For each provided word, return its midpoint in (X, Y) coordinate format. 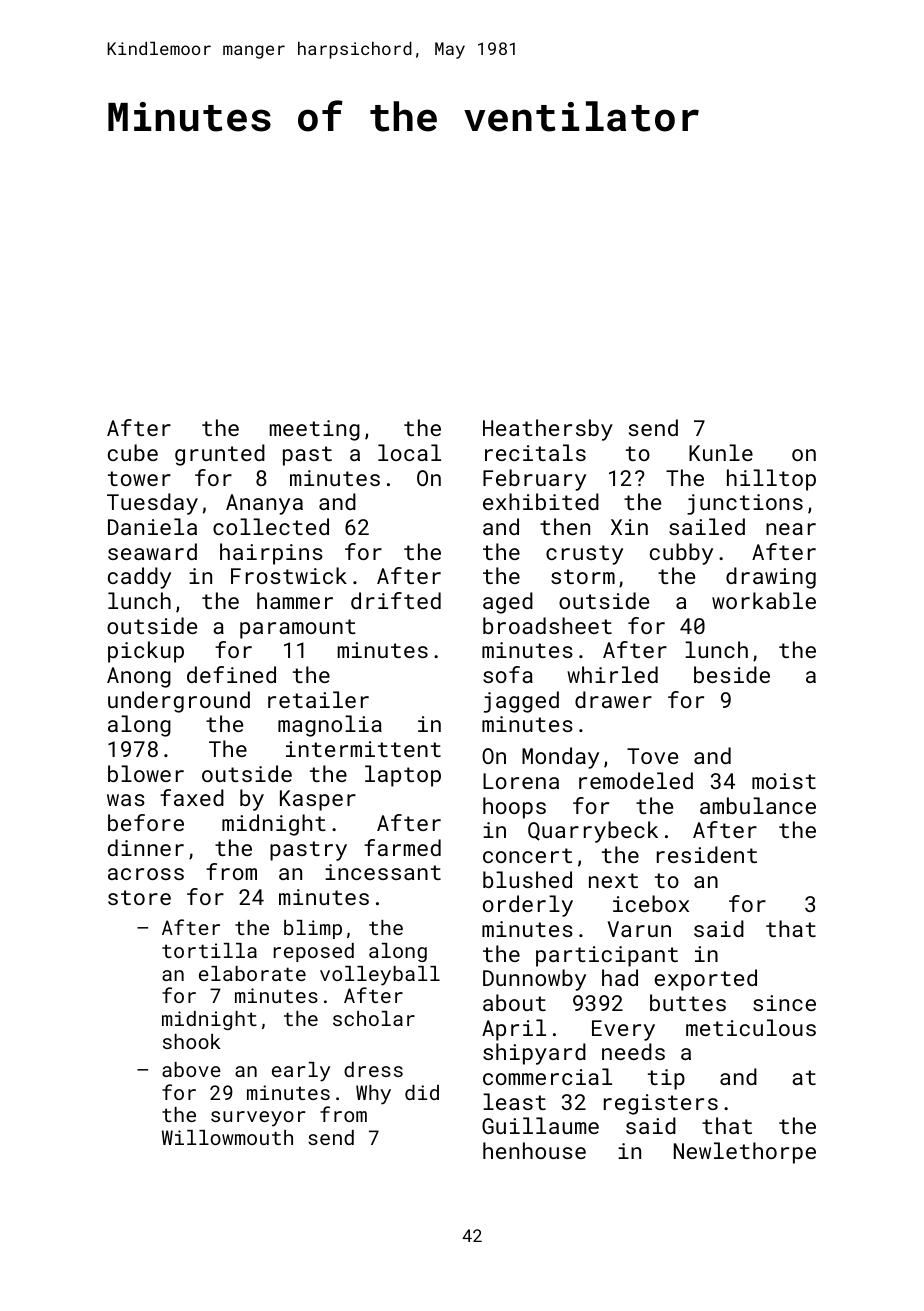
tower (139, 478)
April (514, 1030)
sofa (508, 674)
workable (764, 600)
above (191, 1069)
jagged (521, 702)
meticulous (751, 1027)
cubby (681, 554)
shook (192, 1041)
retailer (318, 699)
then (565, 526)
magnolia (330, 726)
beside (732, 674)
